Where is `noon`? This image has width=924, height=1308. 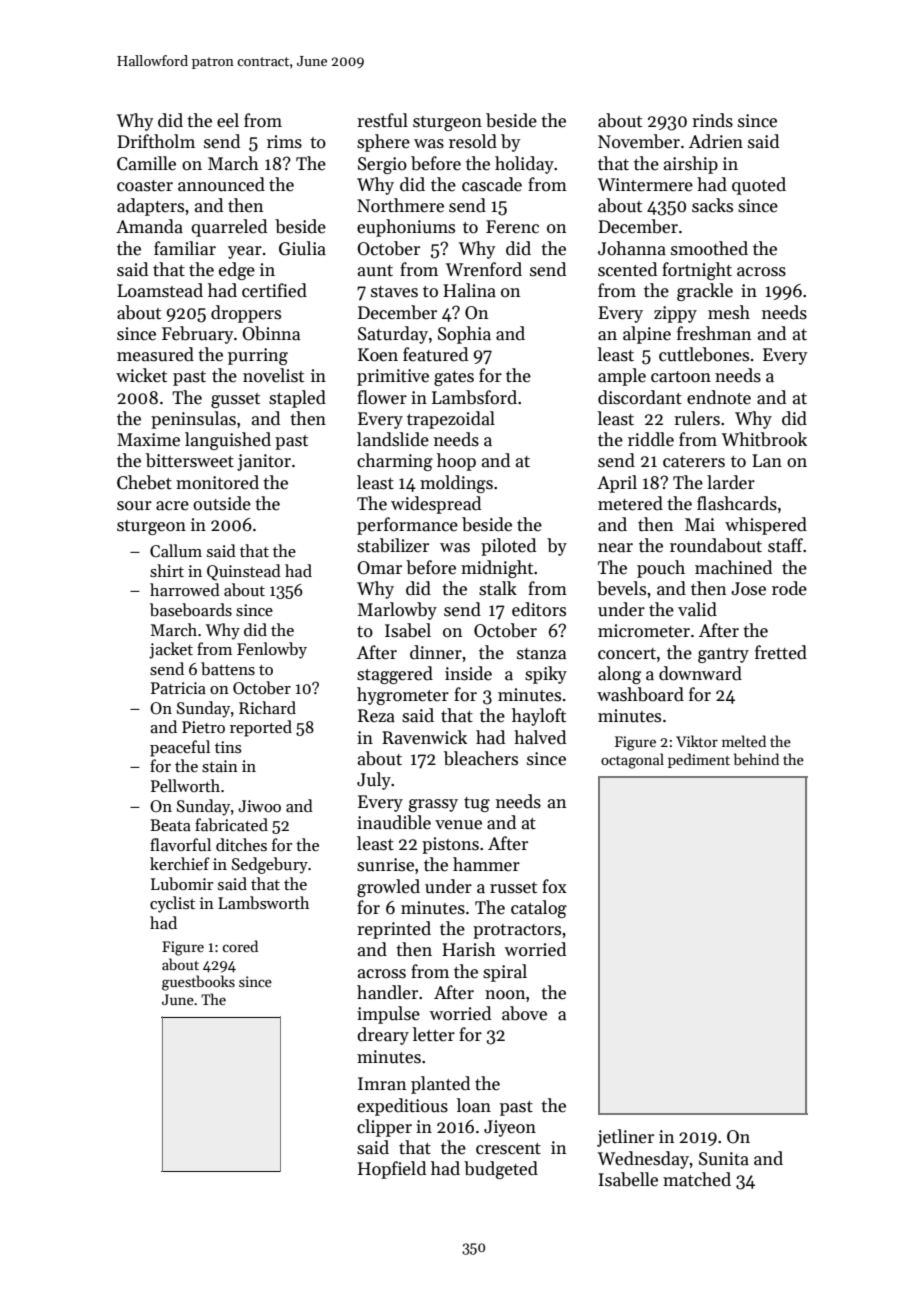 noon is located at coordinates (505, 995).
